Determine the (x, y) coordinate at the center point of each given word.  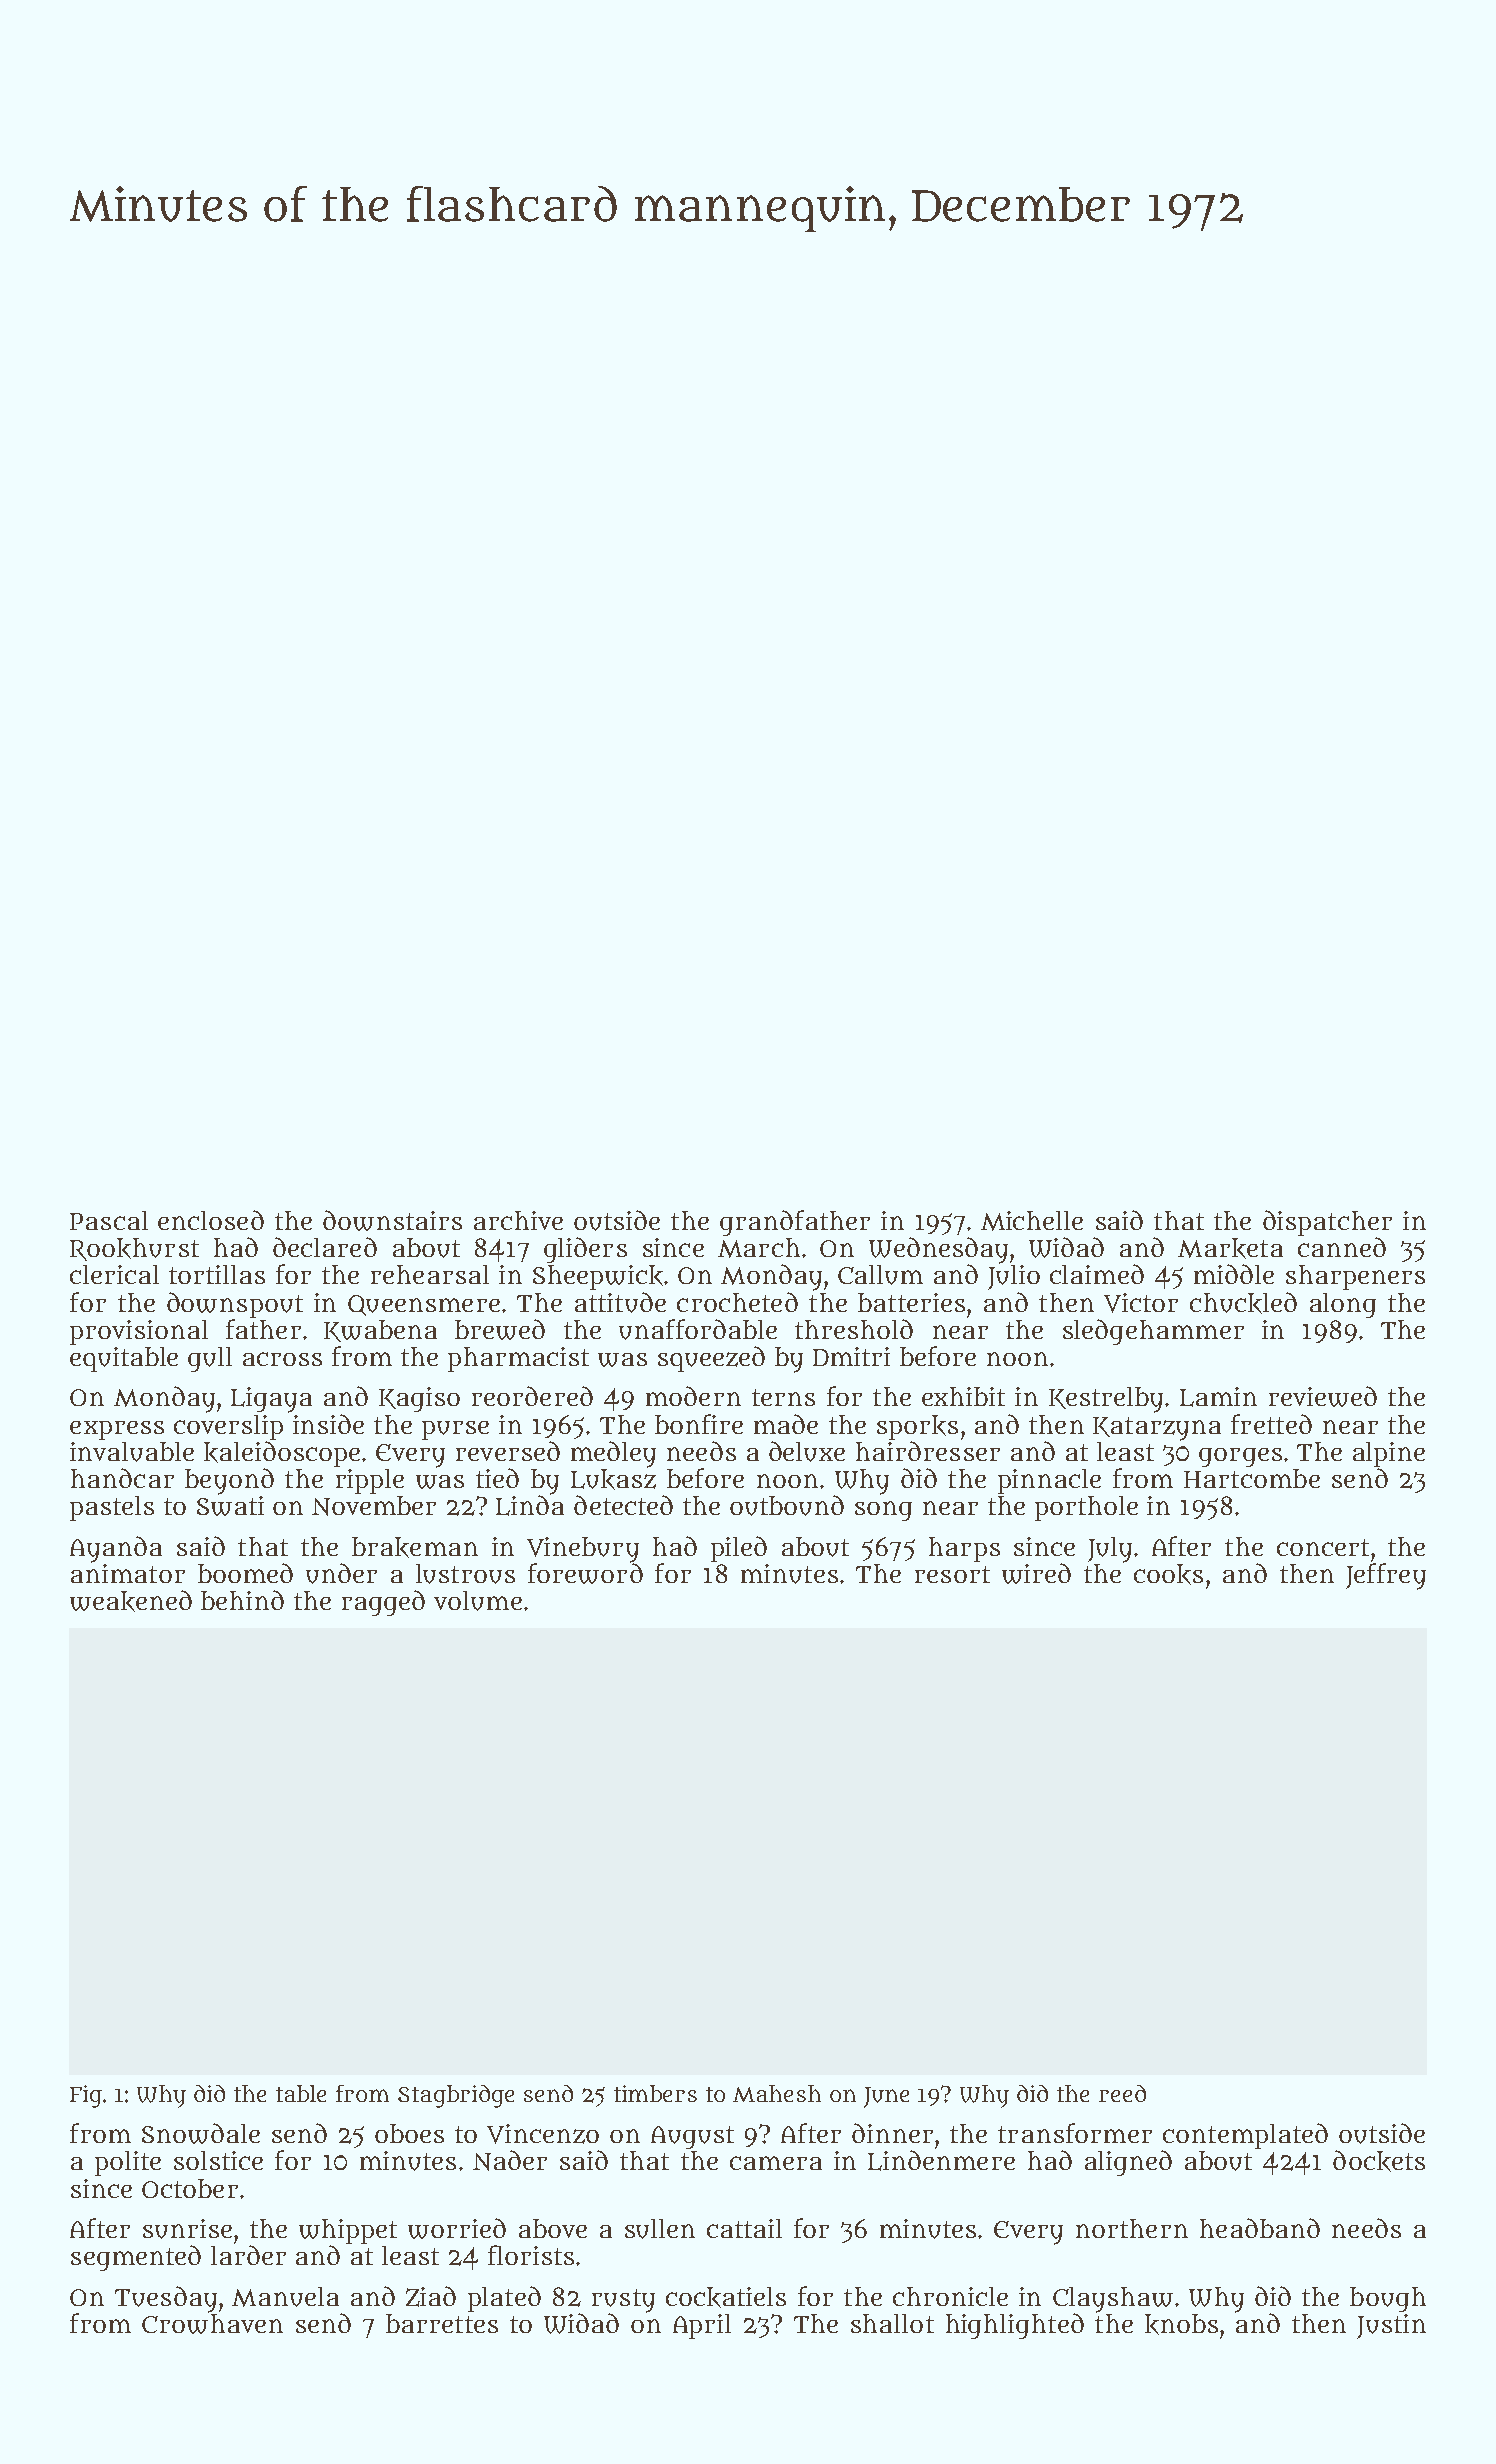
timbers (655, 2093)
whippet (348, 2231)
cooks (1168, 1574)
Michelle (1032, 1221)
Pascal (109, 1220)
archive (518, 1220)
